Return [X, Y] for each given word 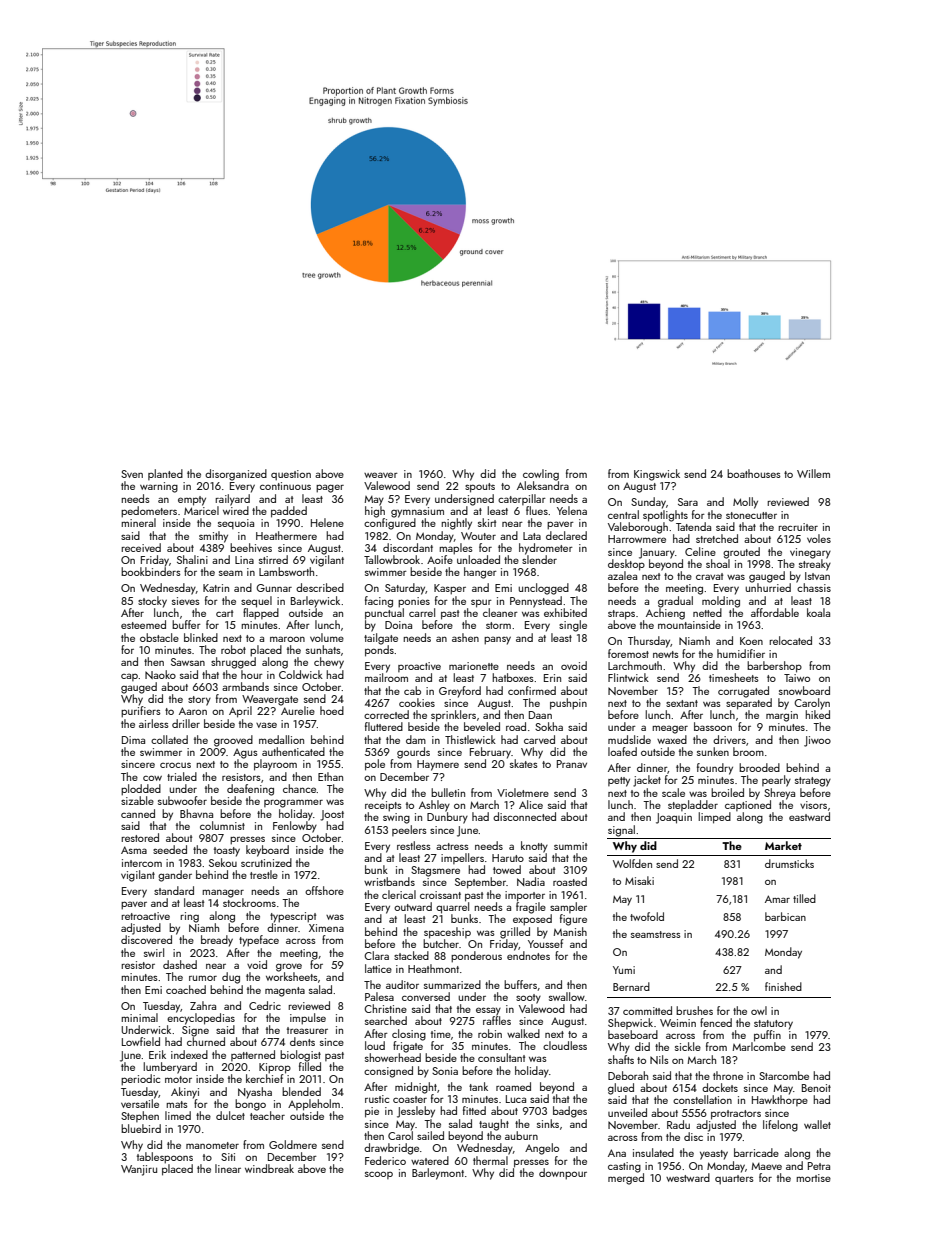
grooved [233, 741]
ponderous [476, 957]
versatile [140, 1103]
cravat [709, 576]
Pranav [572, 764]
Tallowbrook [392, 559]
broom [748, 751]
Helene [327, 522]
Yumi [624, 970]
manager [223, 893]
